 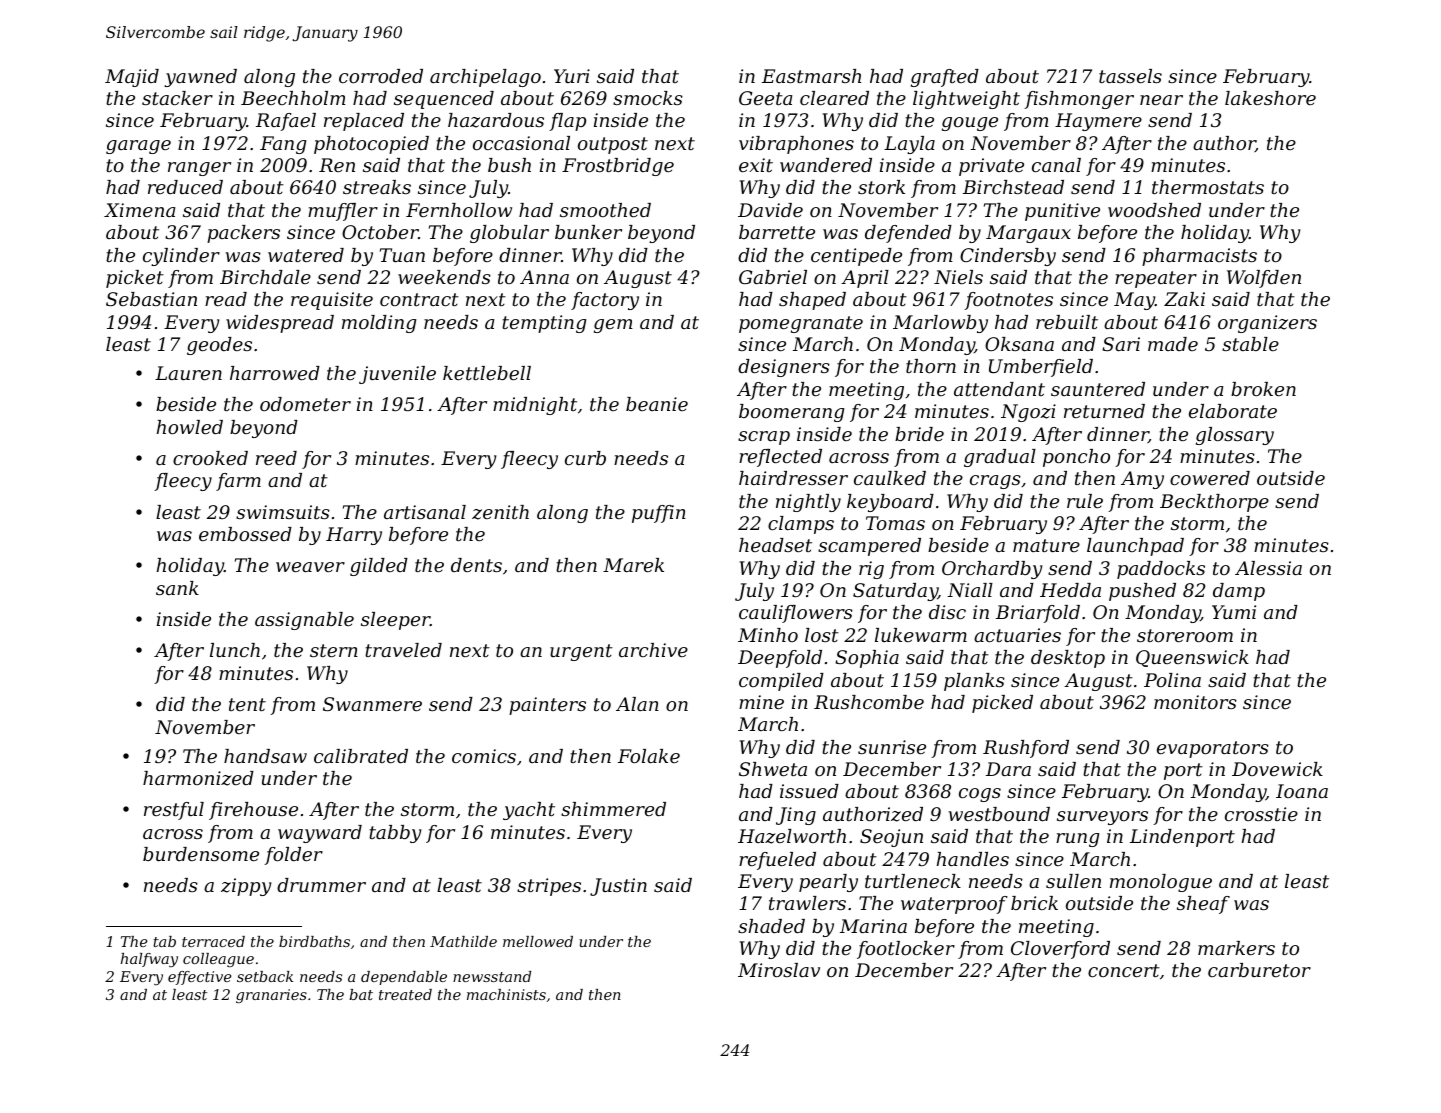 I want to click on corroded, so click(x=381, y=76).
